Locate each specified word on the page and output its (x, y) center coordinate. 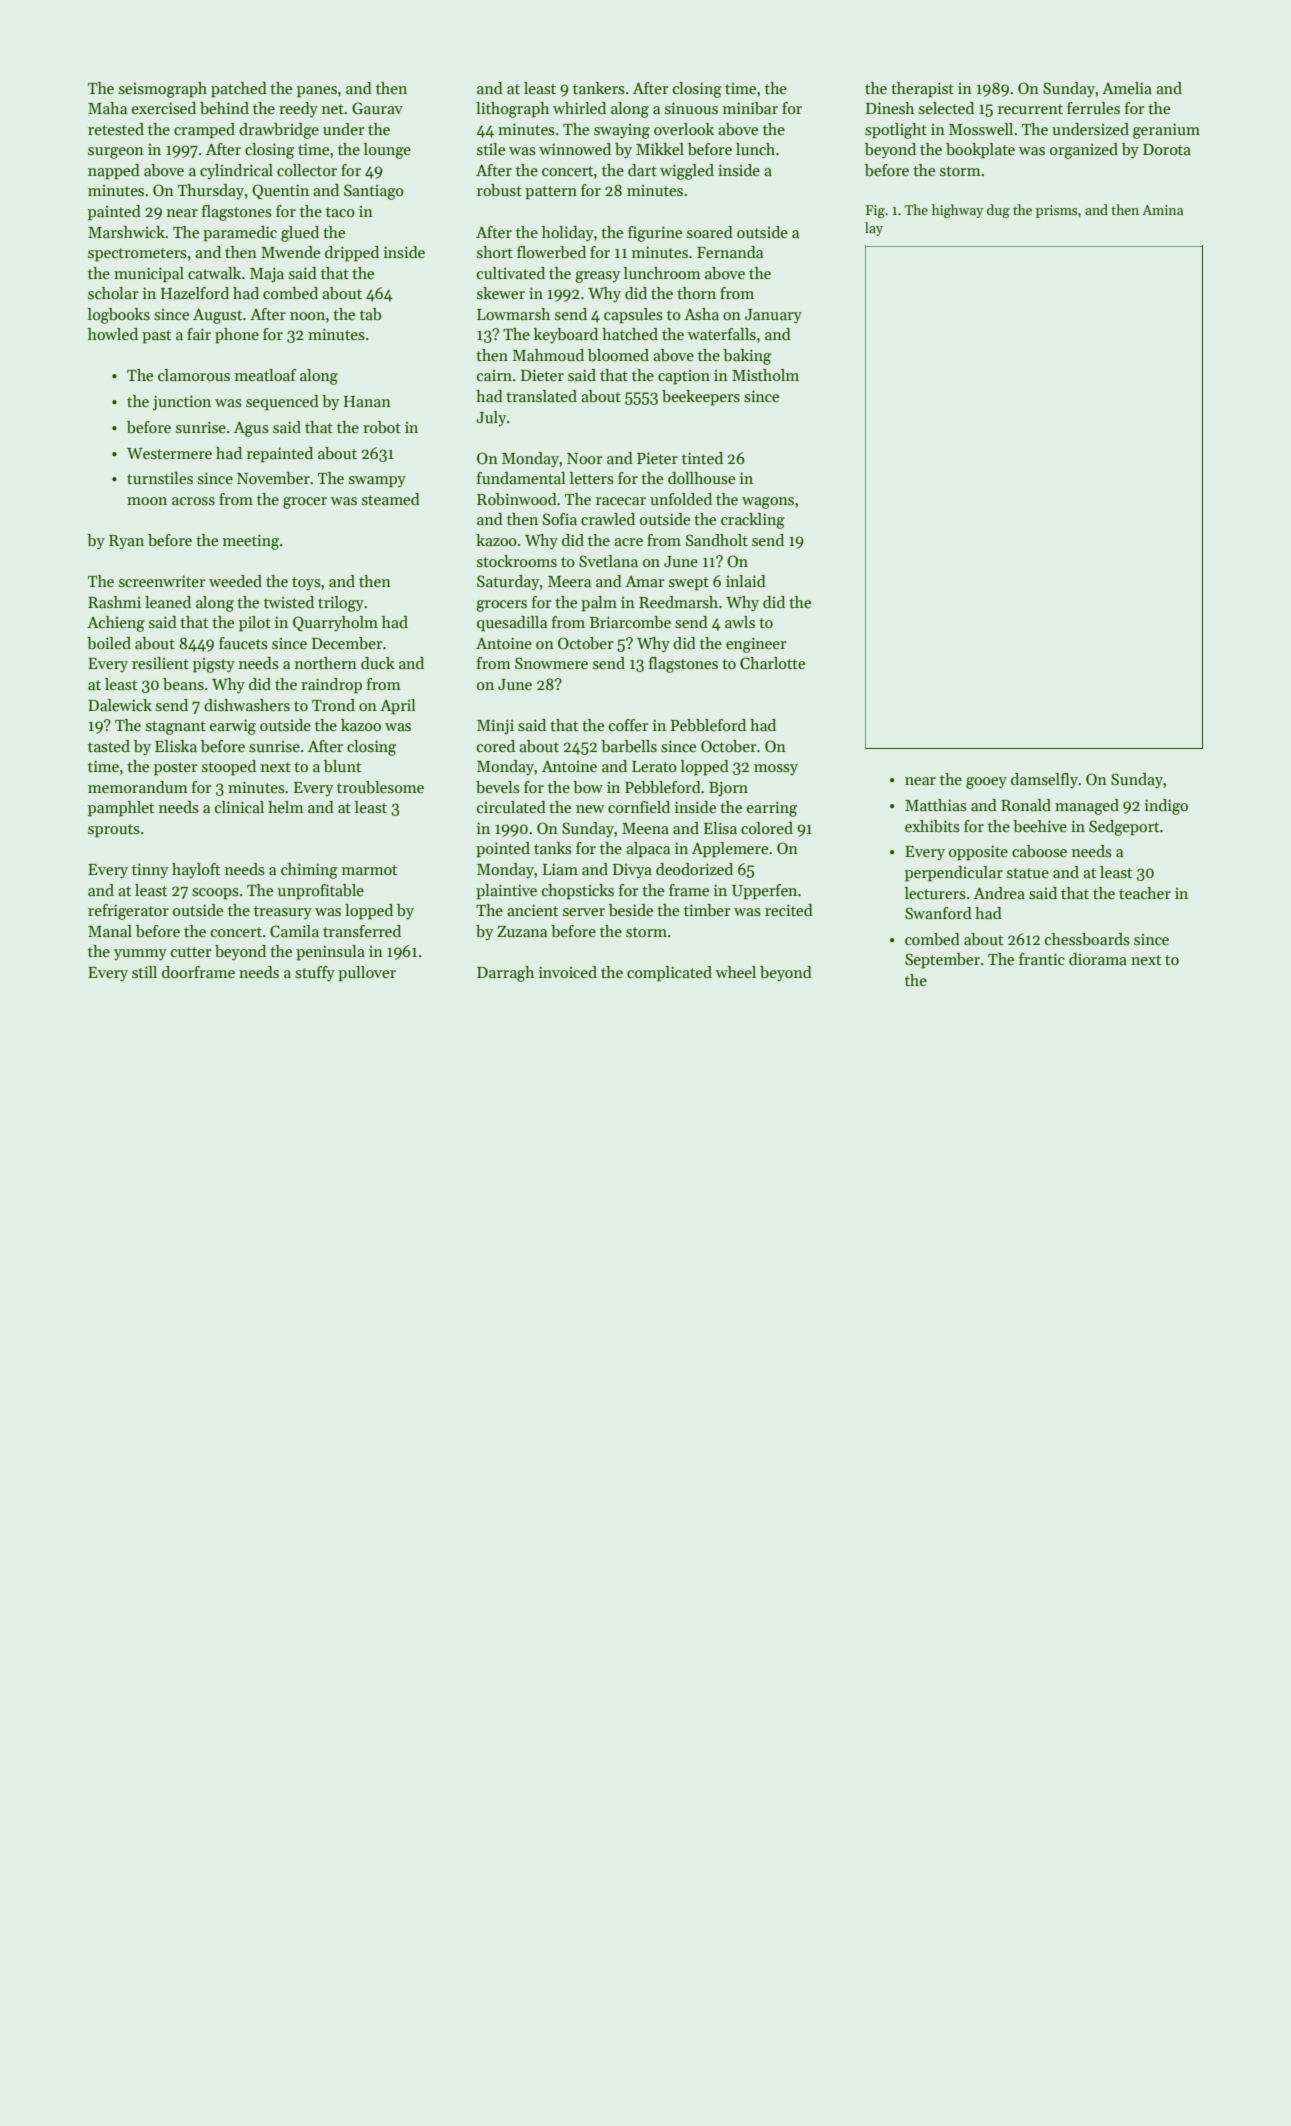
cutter (191, 952)
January (773, 316)
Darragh (505, 974)
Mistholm (765, 375)
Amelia (1127, 88)
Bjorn (728, 789)
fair (199, 334)
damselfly (1044, 781)
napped (114, 172)
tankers (599, 88)
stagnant (176, 728)
